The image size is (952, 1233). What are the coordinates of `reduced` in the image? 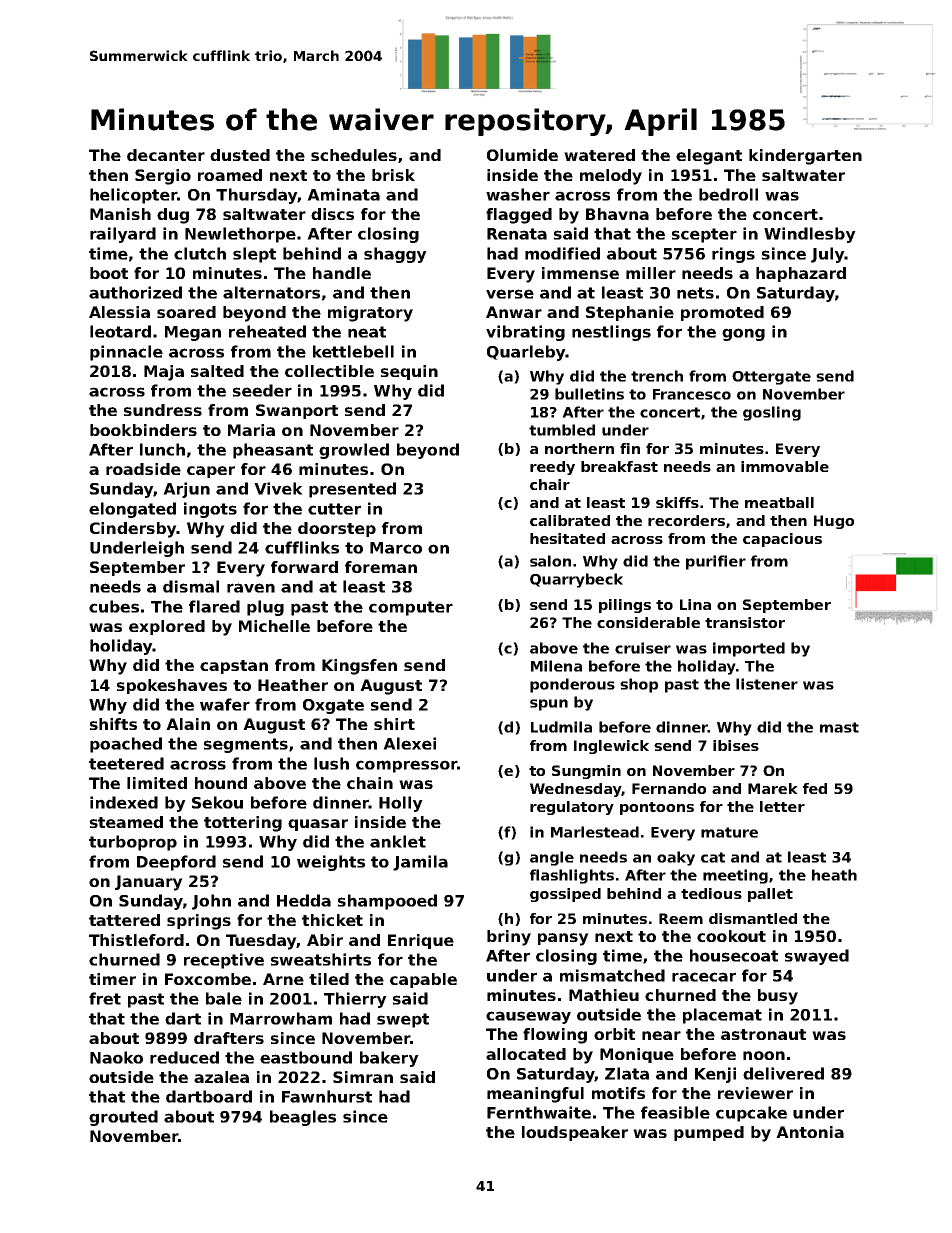 It's located at (184, 1057).
